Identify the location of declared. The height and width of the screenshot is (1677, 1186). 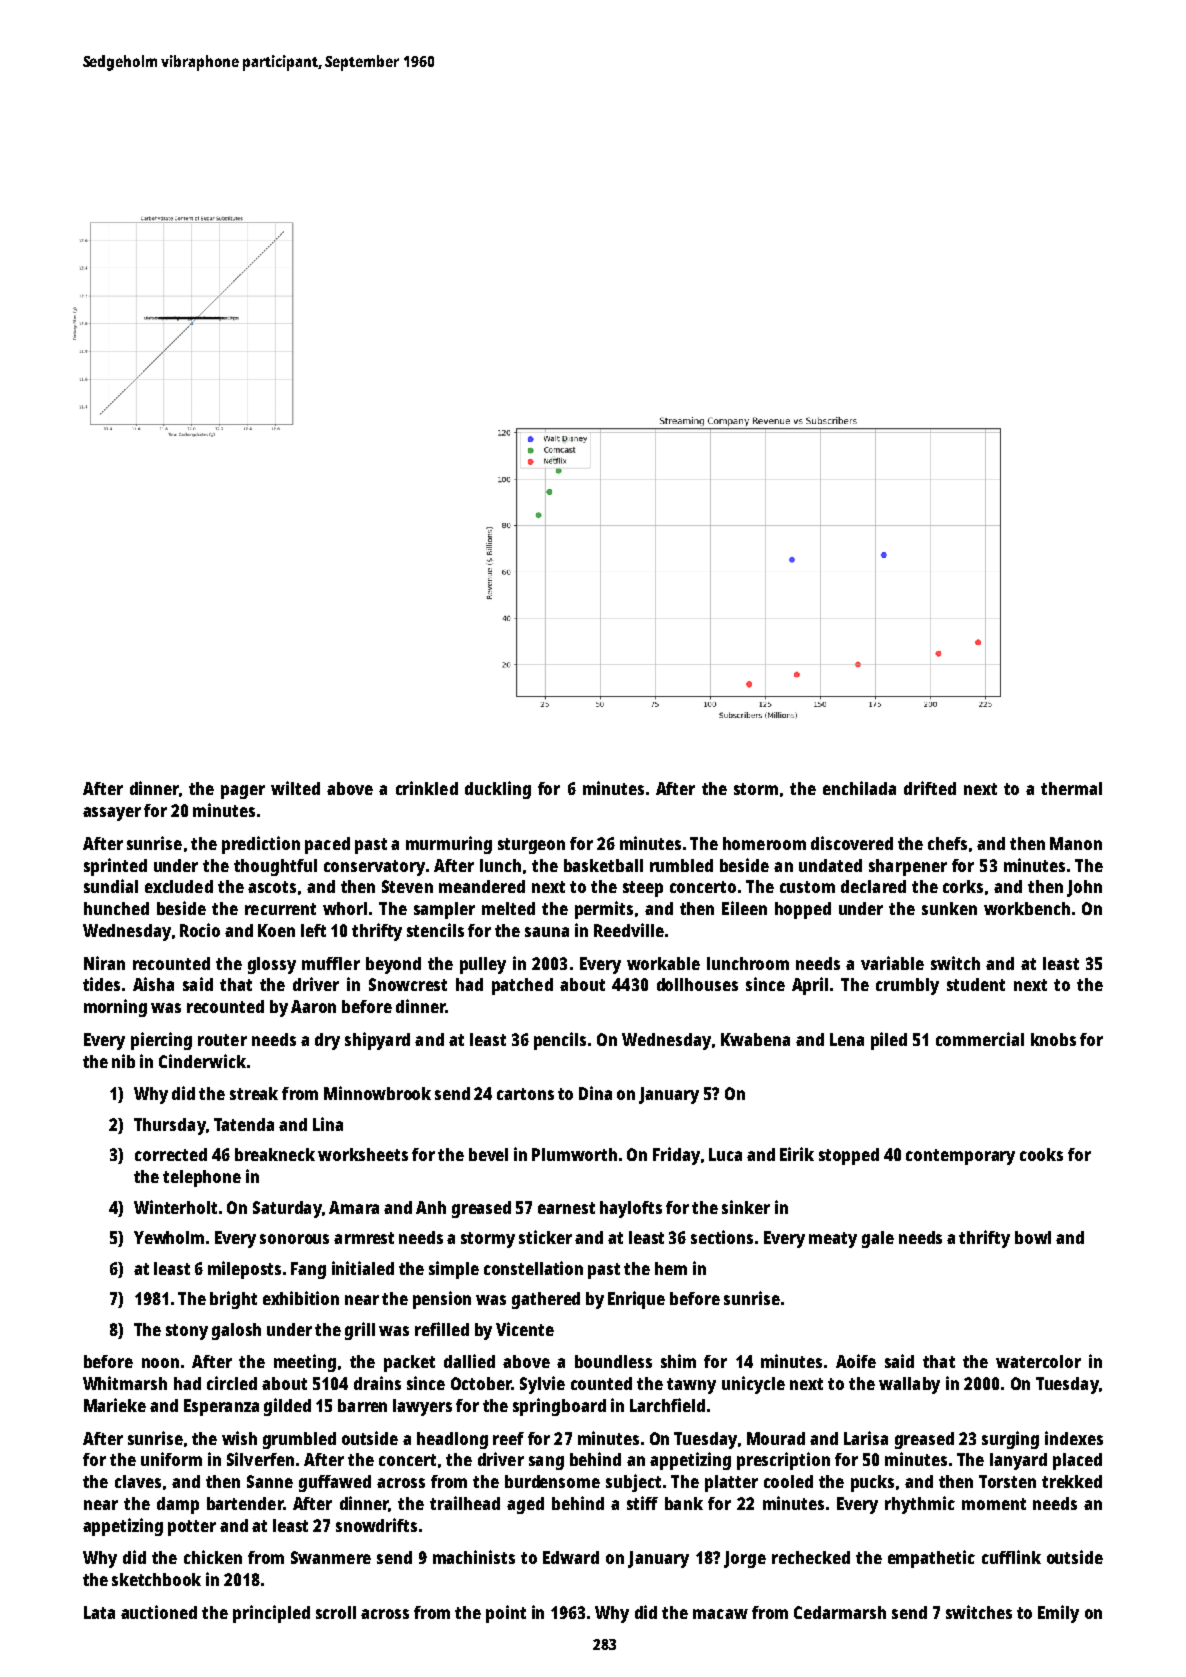
(873, 886).
